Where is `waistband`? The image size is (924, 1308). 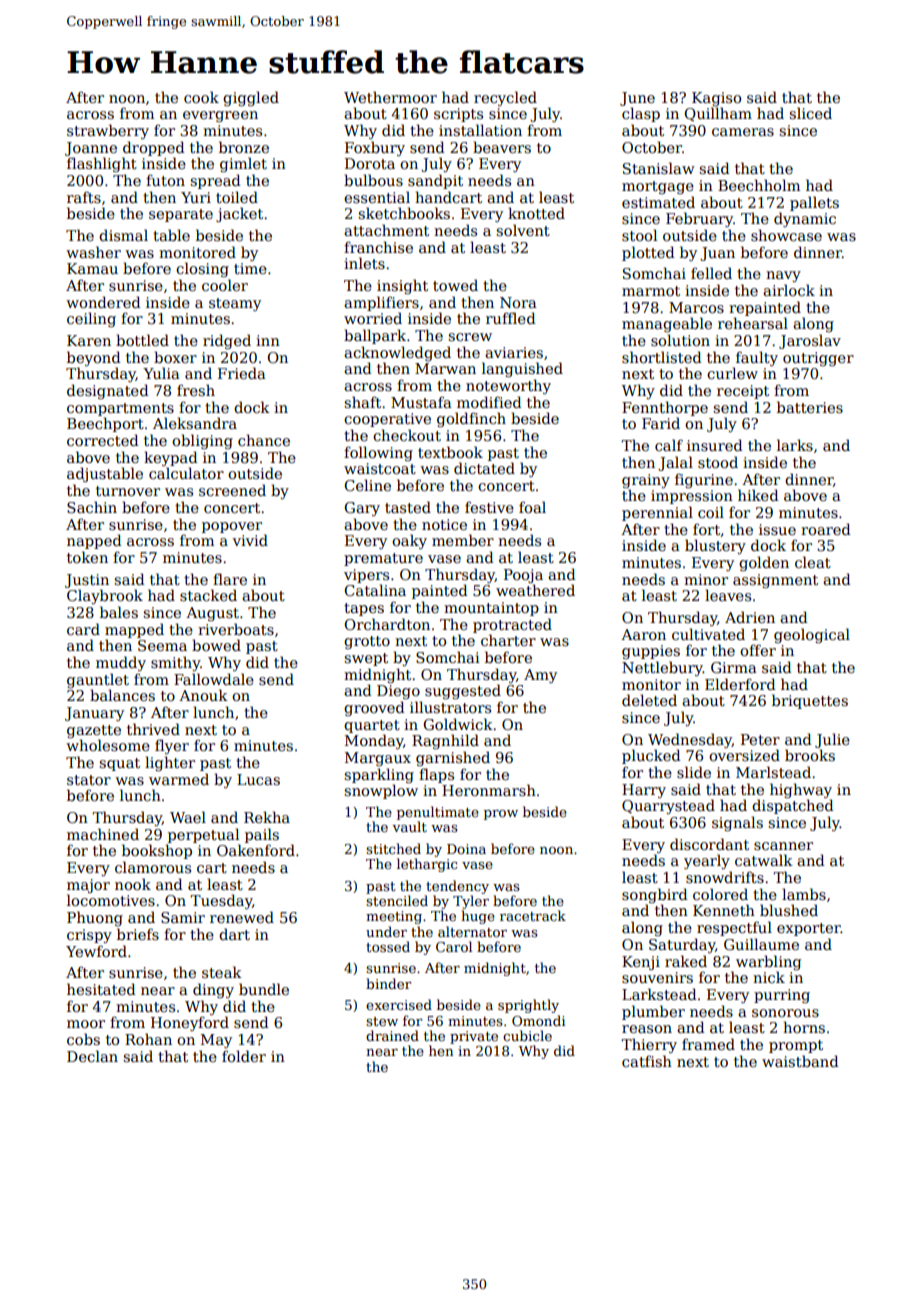 waistband is located at coordinates (800, 1061).
